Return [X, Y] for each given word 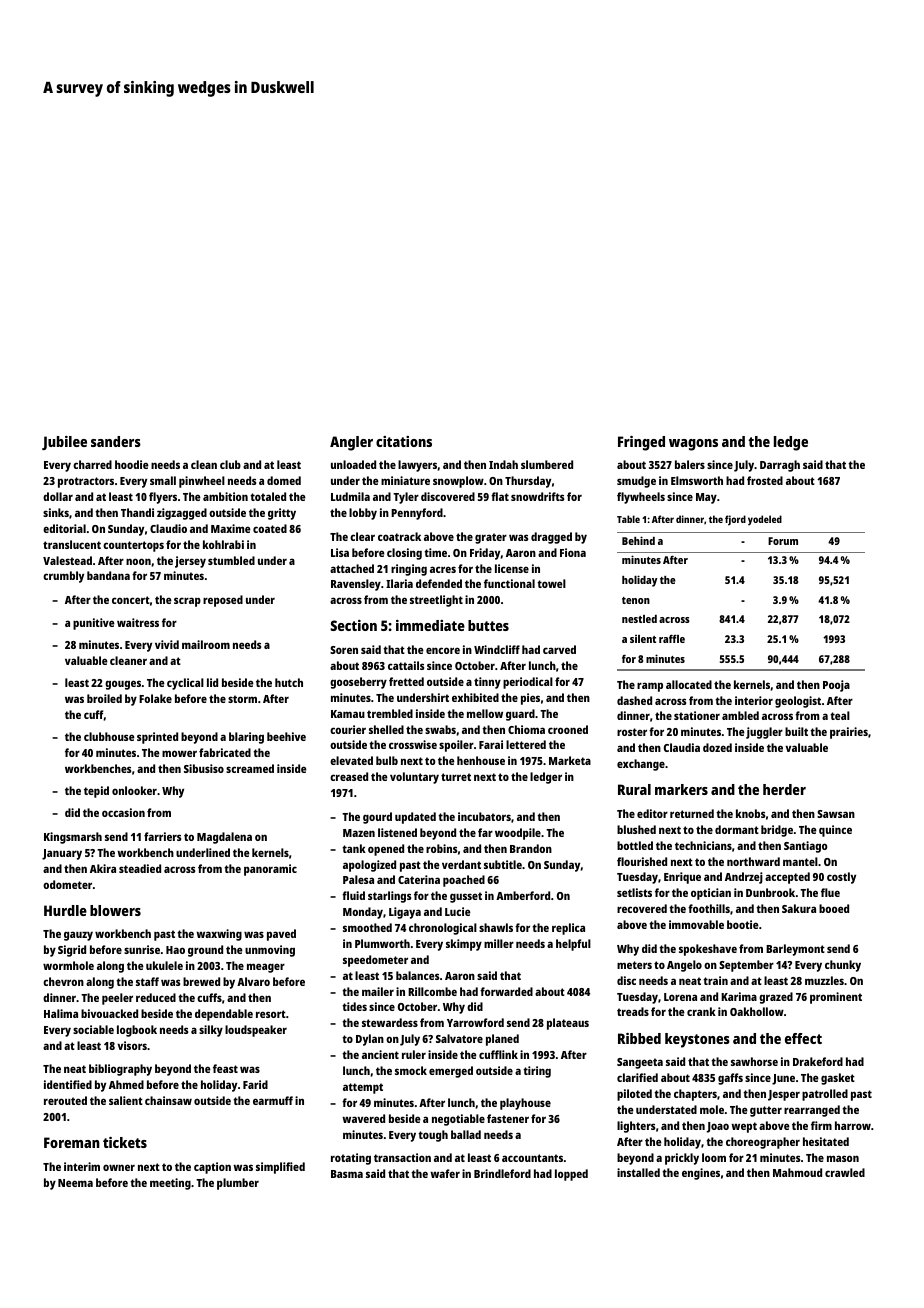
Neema [75, 1183]
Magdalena [224, 838]
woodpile [518, 834]
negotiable [458, 1120]
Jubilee [64, 443]
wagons [693, 445]
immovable [696, 924]
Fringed [641, 443]
